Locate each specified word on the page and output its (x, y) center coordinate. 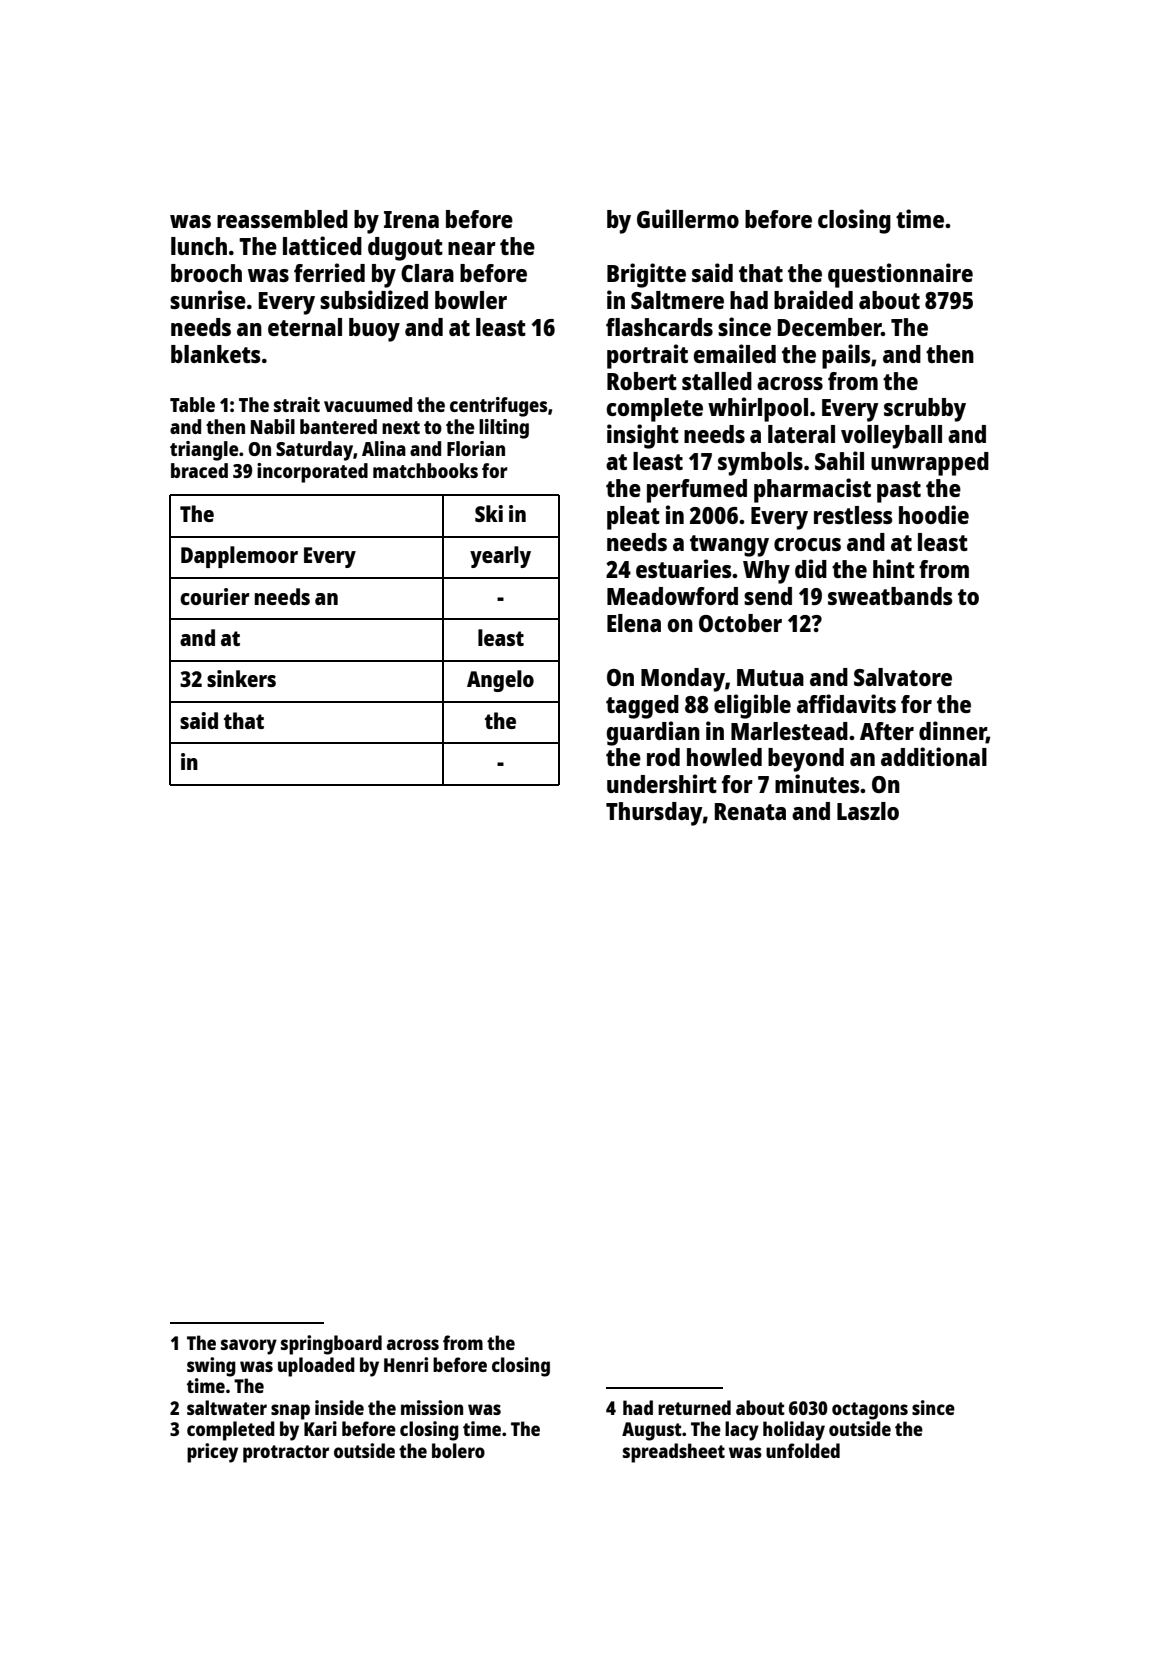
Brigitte (646, 275)
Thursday (654, 814)
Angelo (500, 681)
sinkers (241, 678)
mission (432, 1407)
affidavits (846, 703)
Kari (320, 1428)
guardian (653, 733)
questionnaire (900, 275)
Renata (750, 811)
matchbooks (425, 470)
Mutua (770, 677)
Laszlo (868, 811)
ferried (329, 272)
